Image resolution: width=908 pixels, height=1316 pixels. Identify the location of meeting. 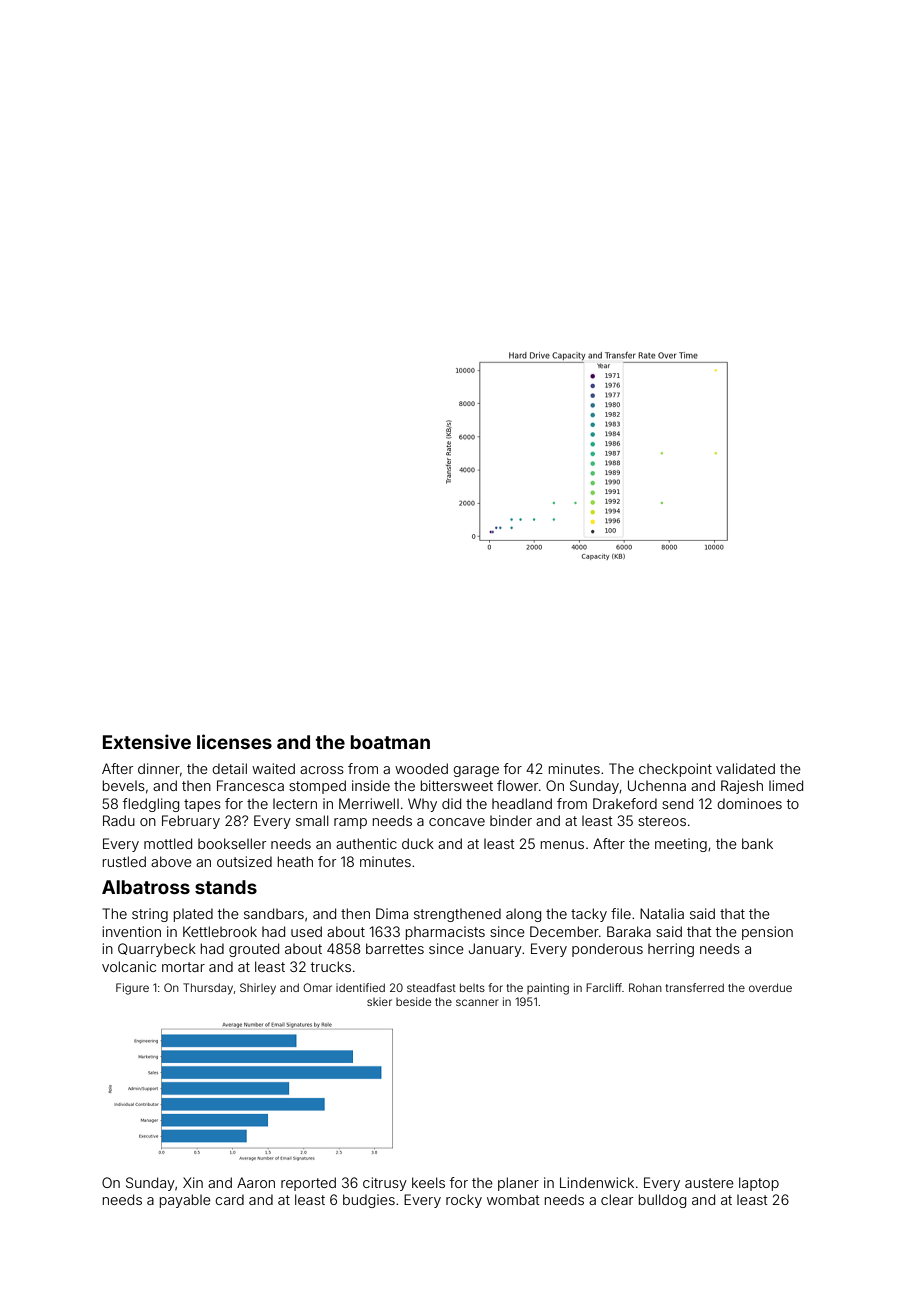
(681, 845).
